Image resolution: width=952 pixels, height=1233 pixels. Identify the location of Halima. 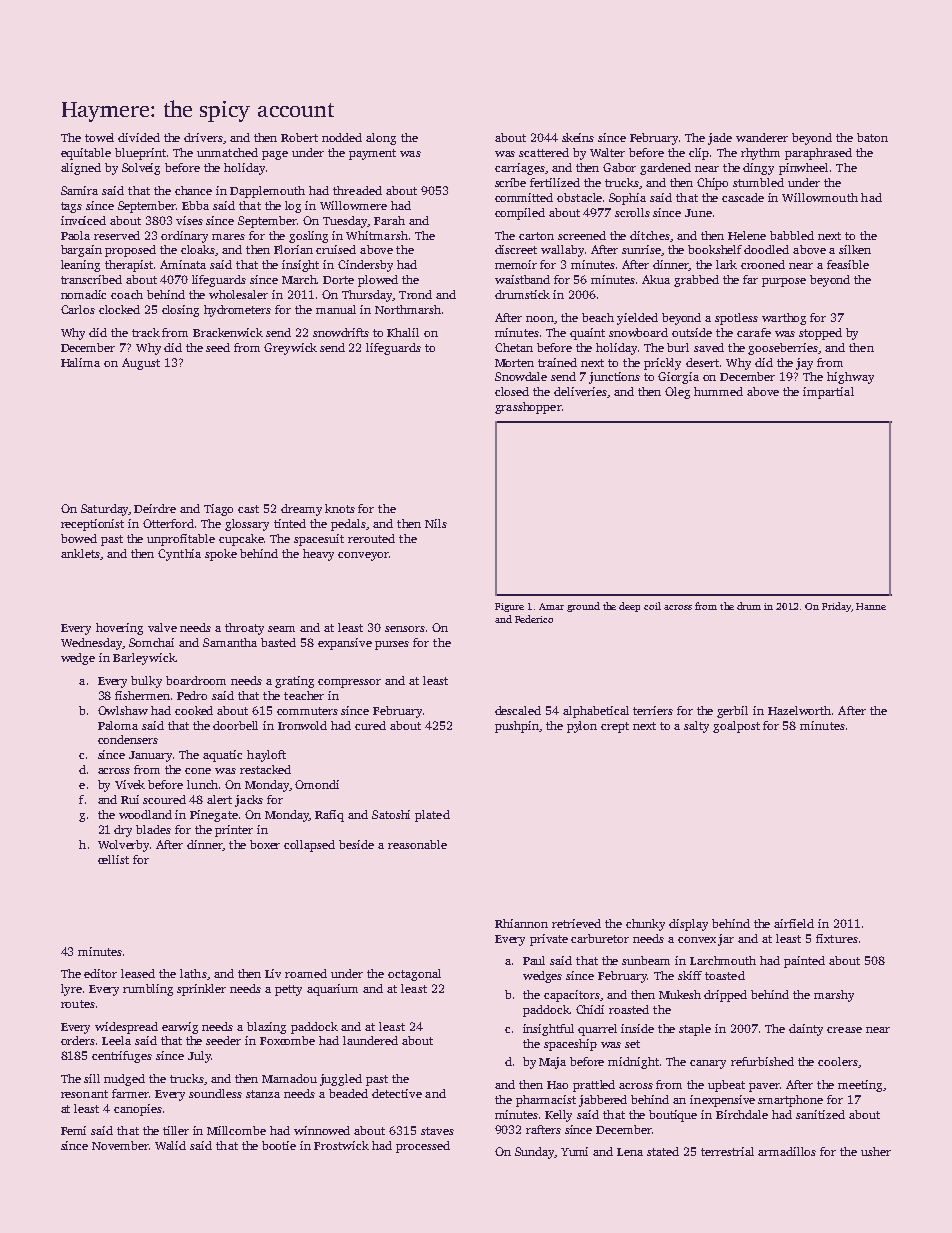
(80, 362).
